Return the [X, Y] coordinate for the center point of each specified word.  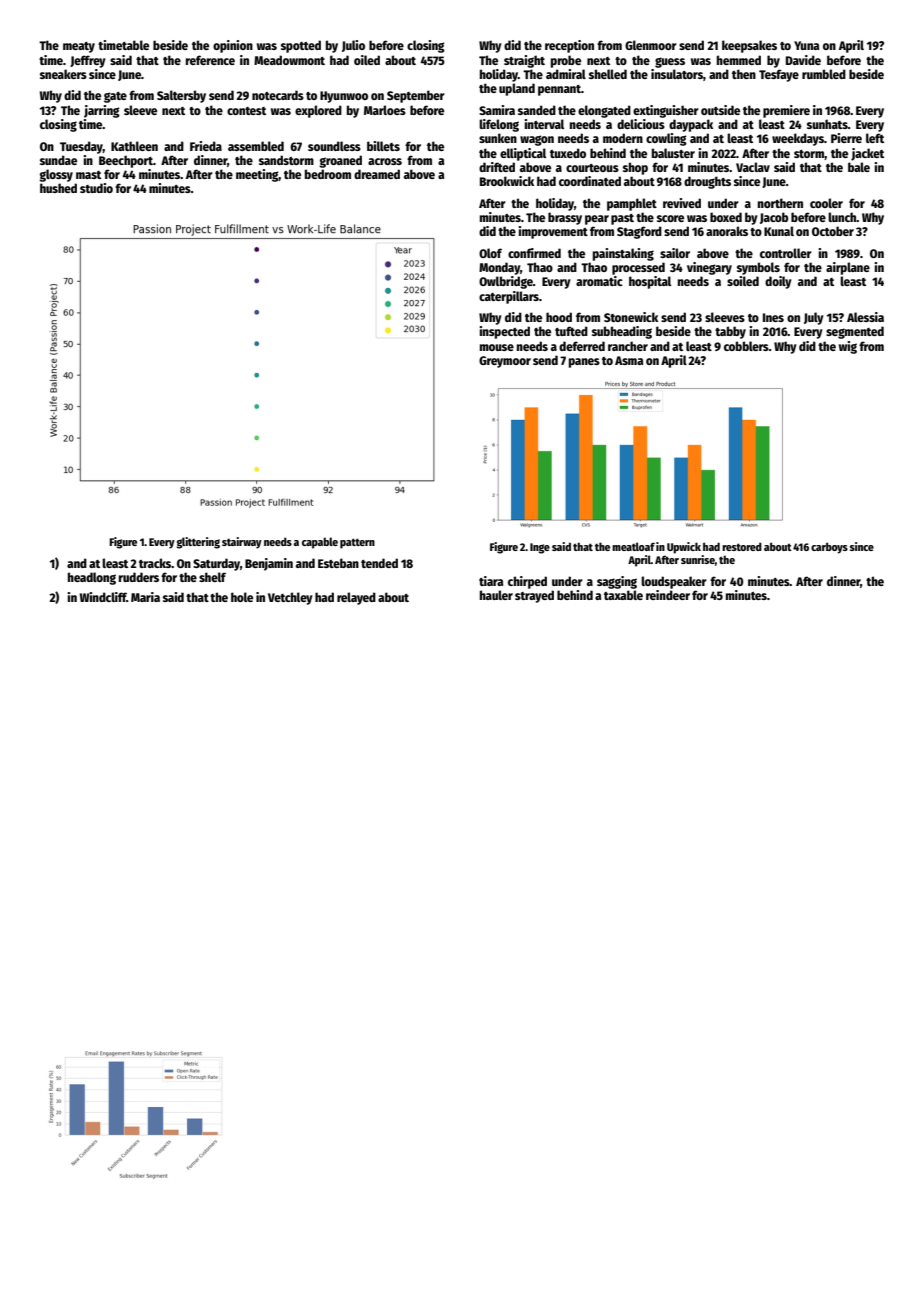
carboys [829, 548]
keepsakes [749, 46]
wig [848, 347]
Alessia [865, 317]
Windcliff [103, 597]
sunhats [827, 124]
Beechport [126, 161]
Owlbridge [506, 282]
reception [569, 46]
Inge [540, 548]
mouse [497, 347]
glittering [198, 543]
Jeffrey [88, 61]
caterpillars [509, 297]
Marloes [385, 110]
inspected [504, 332]
